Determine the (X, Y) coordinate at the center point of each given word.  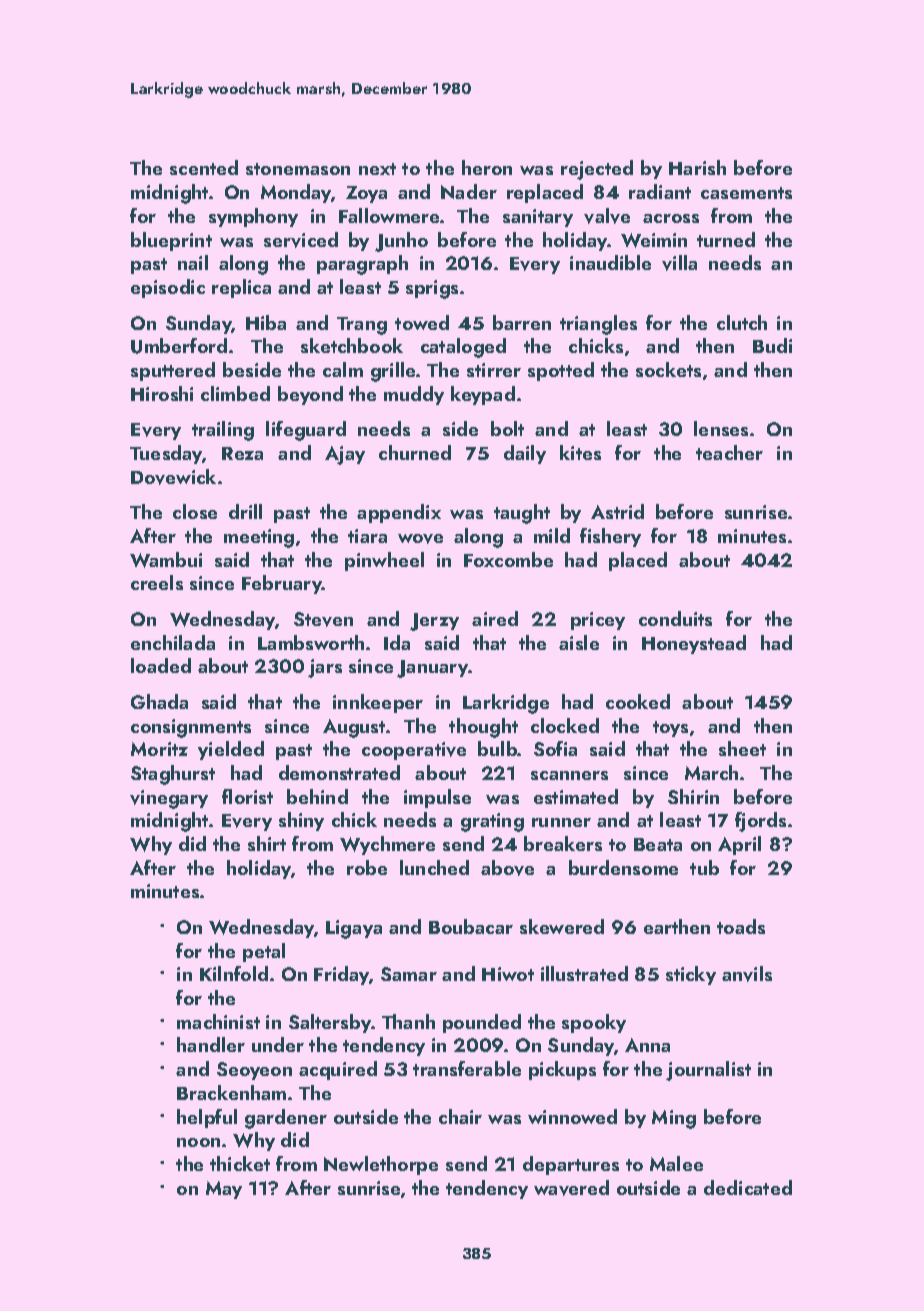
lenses (721, 428)
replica (241, 288)
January (432, 669)
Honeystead (694, 644)
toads (741, 926)
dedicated (748, 1187)
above (507, 868)
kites (580, 452)
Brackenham (231, 1092)
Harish (697, 167)
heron (487, 167)
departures (571, 1165)
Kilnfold (234, 973)
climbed (235, 393)
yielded (231, 750)
